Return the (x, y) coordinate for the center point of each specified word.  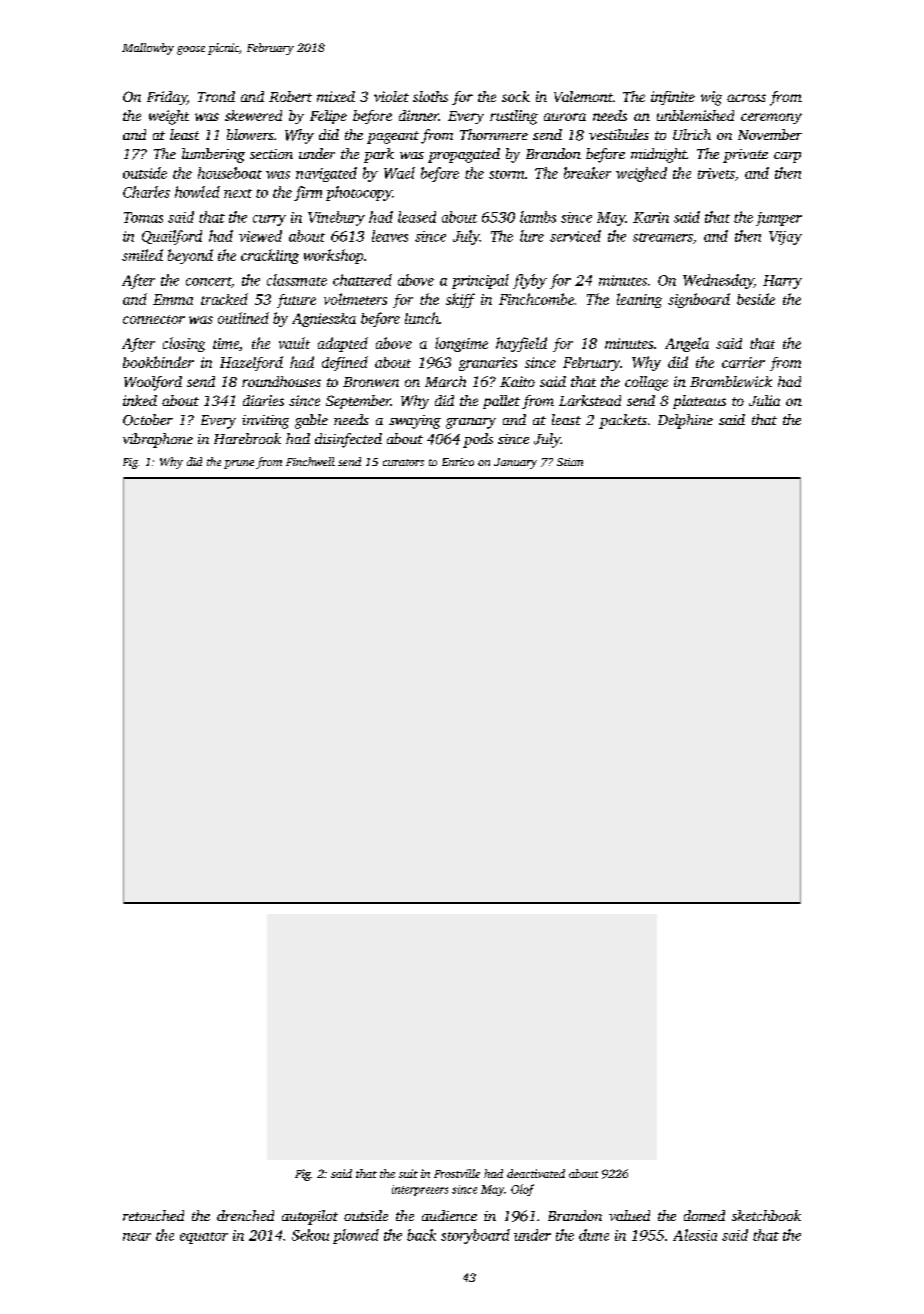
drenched (245, 1215)
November (770, 134)
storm (506, 174)
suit (408, 1173)
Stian (570, 462)
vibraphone (158, 440)
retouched (153, 1215)
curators (403, 462)
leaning (639, 300)
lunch (422, 318)
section (271, 154)
